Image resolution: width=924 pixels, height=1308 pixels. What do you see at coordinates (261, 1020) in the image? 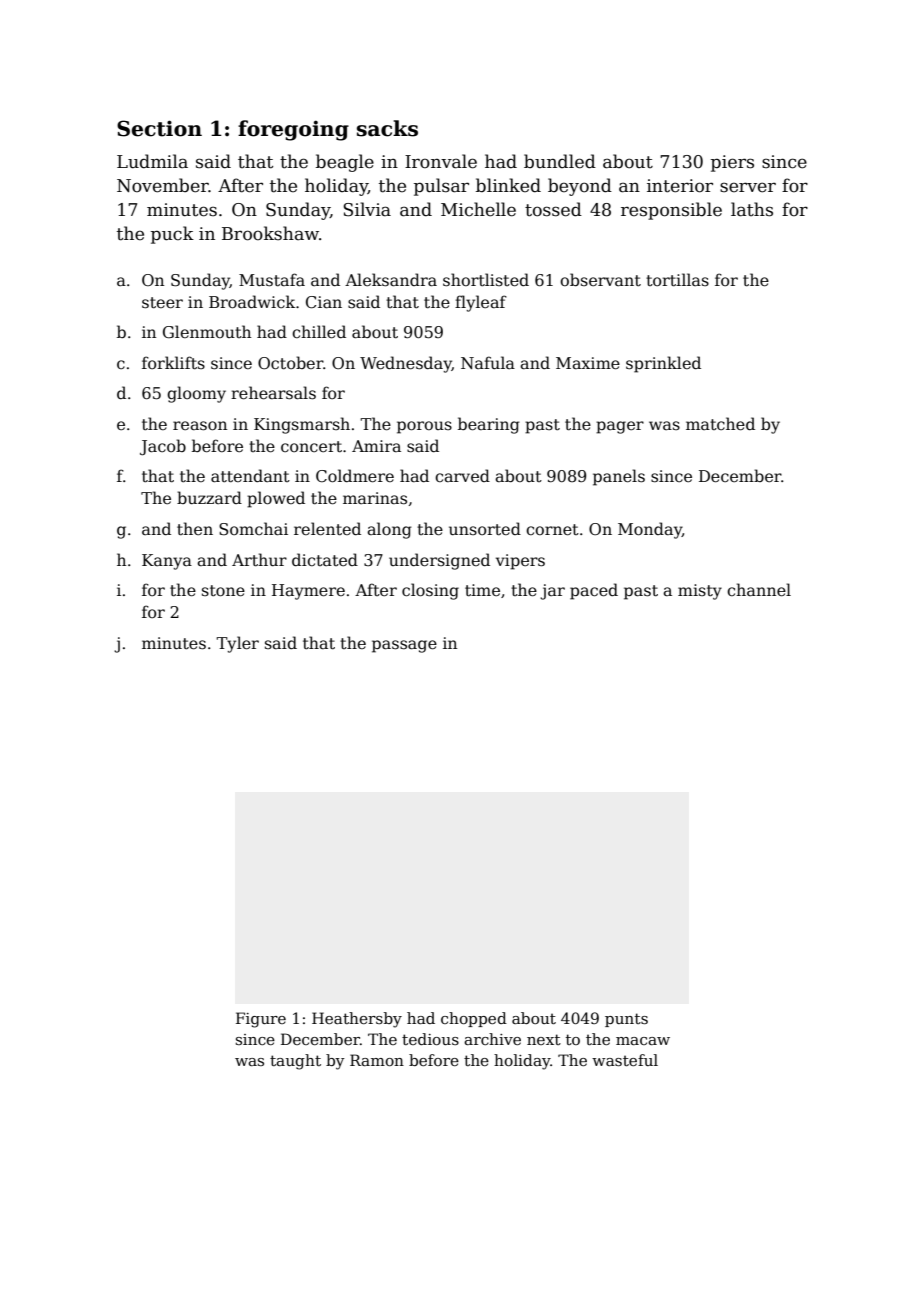
I see `Figure` at bounding box center [261, 1020].
